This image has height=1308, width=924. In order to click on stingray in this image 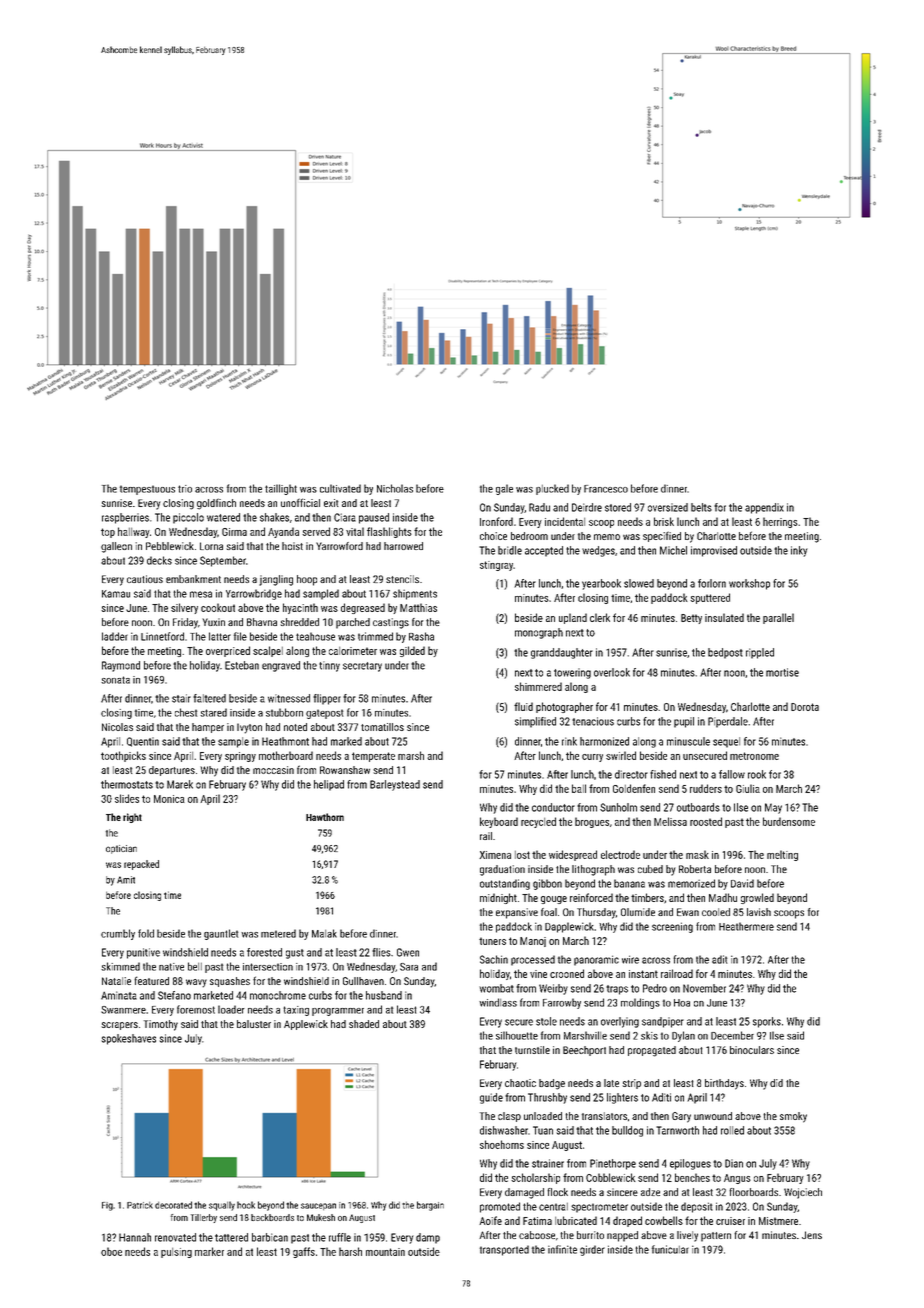, I will do `click(496, 566)`.
